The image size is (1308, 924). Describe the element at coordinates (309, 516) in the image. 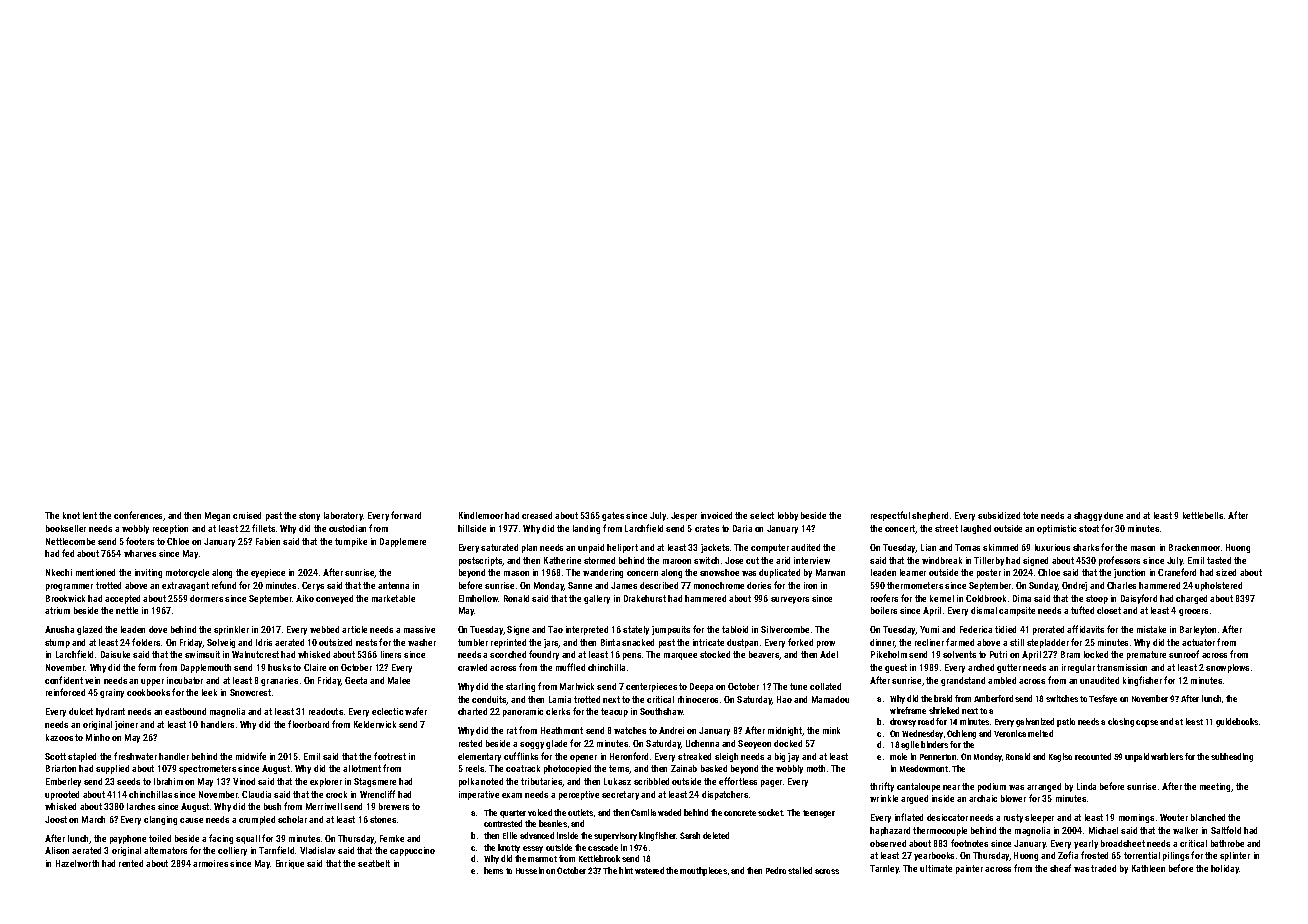

I see `stony` at that location.
